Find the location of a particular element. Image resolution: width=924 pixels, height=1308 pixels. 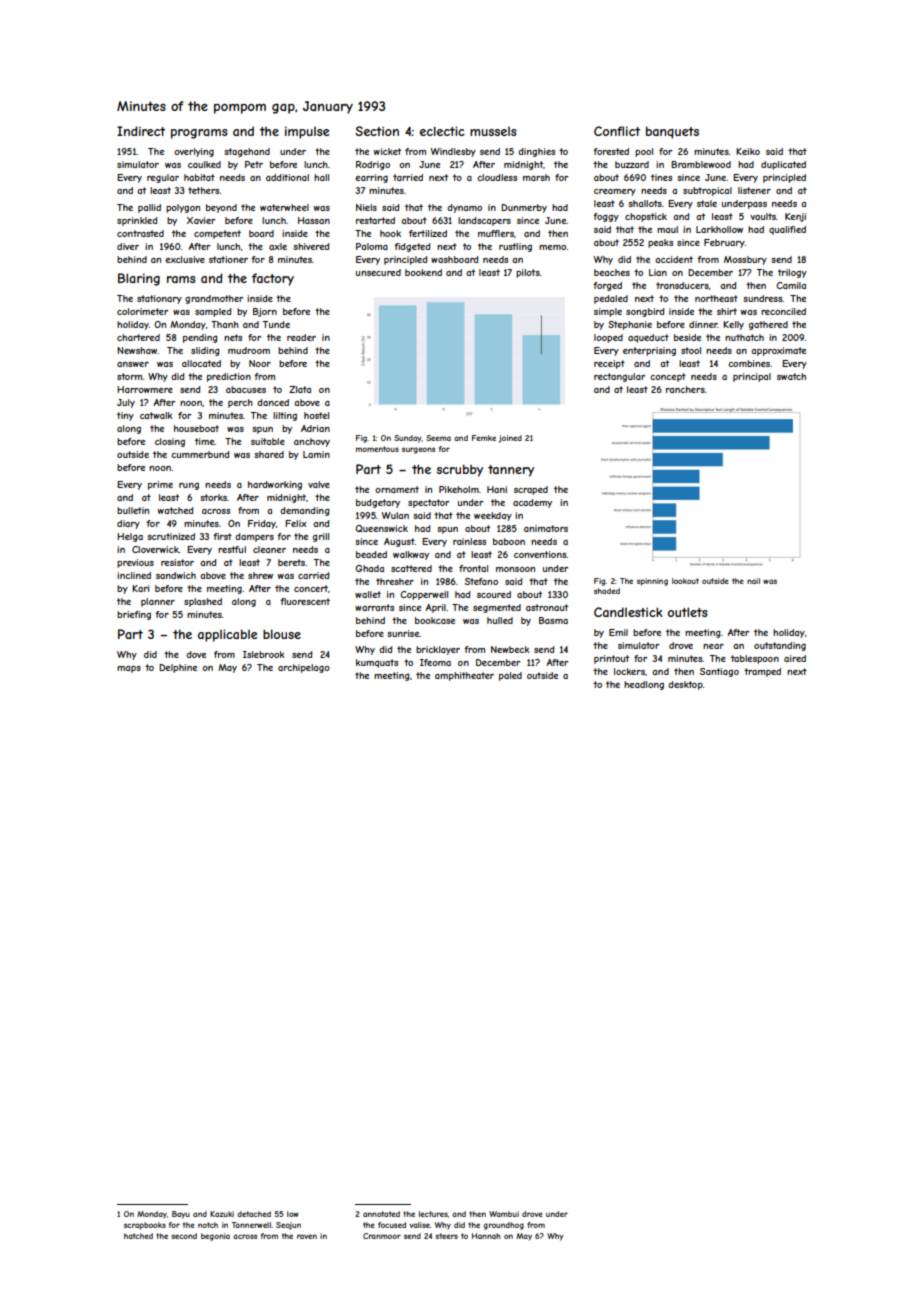

tramped is located at coordinates (762, 672).
